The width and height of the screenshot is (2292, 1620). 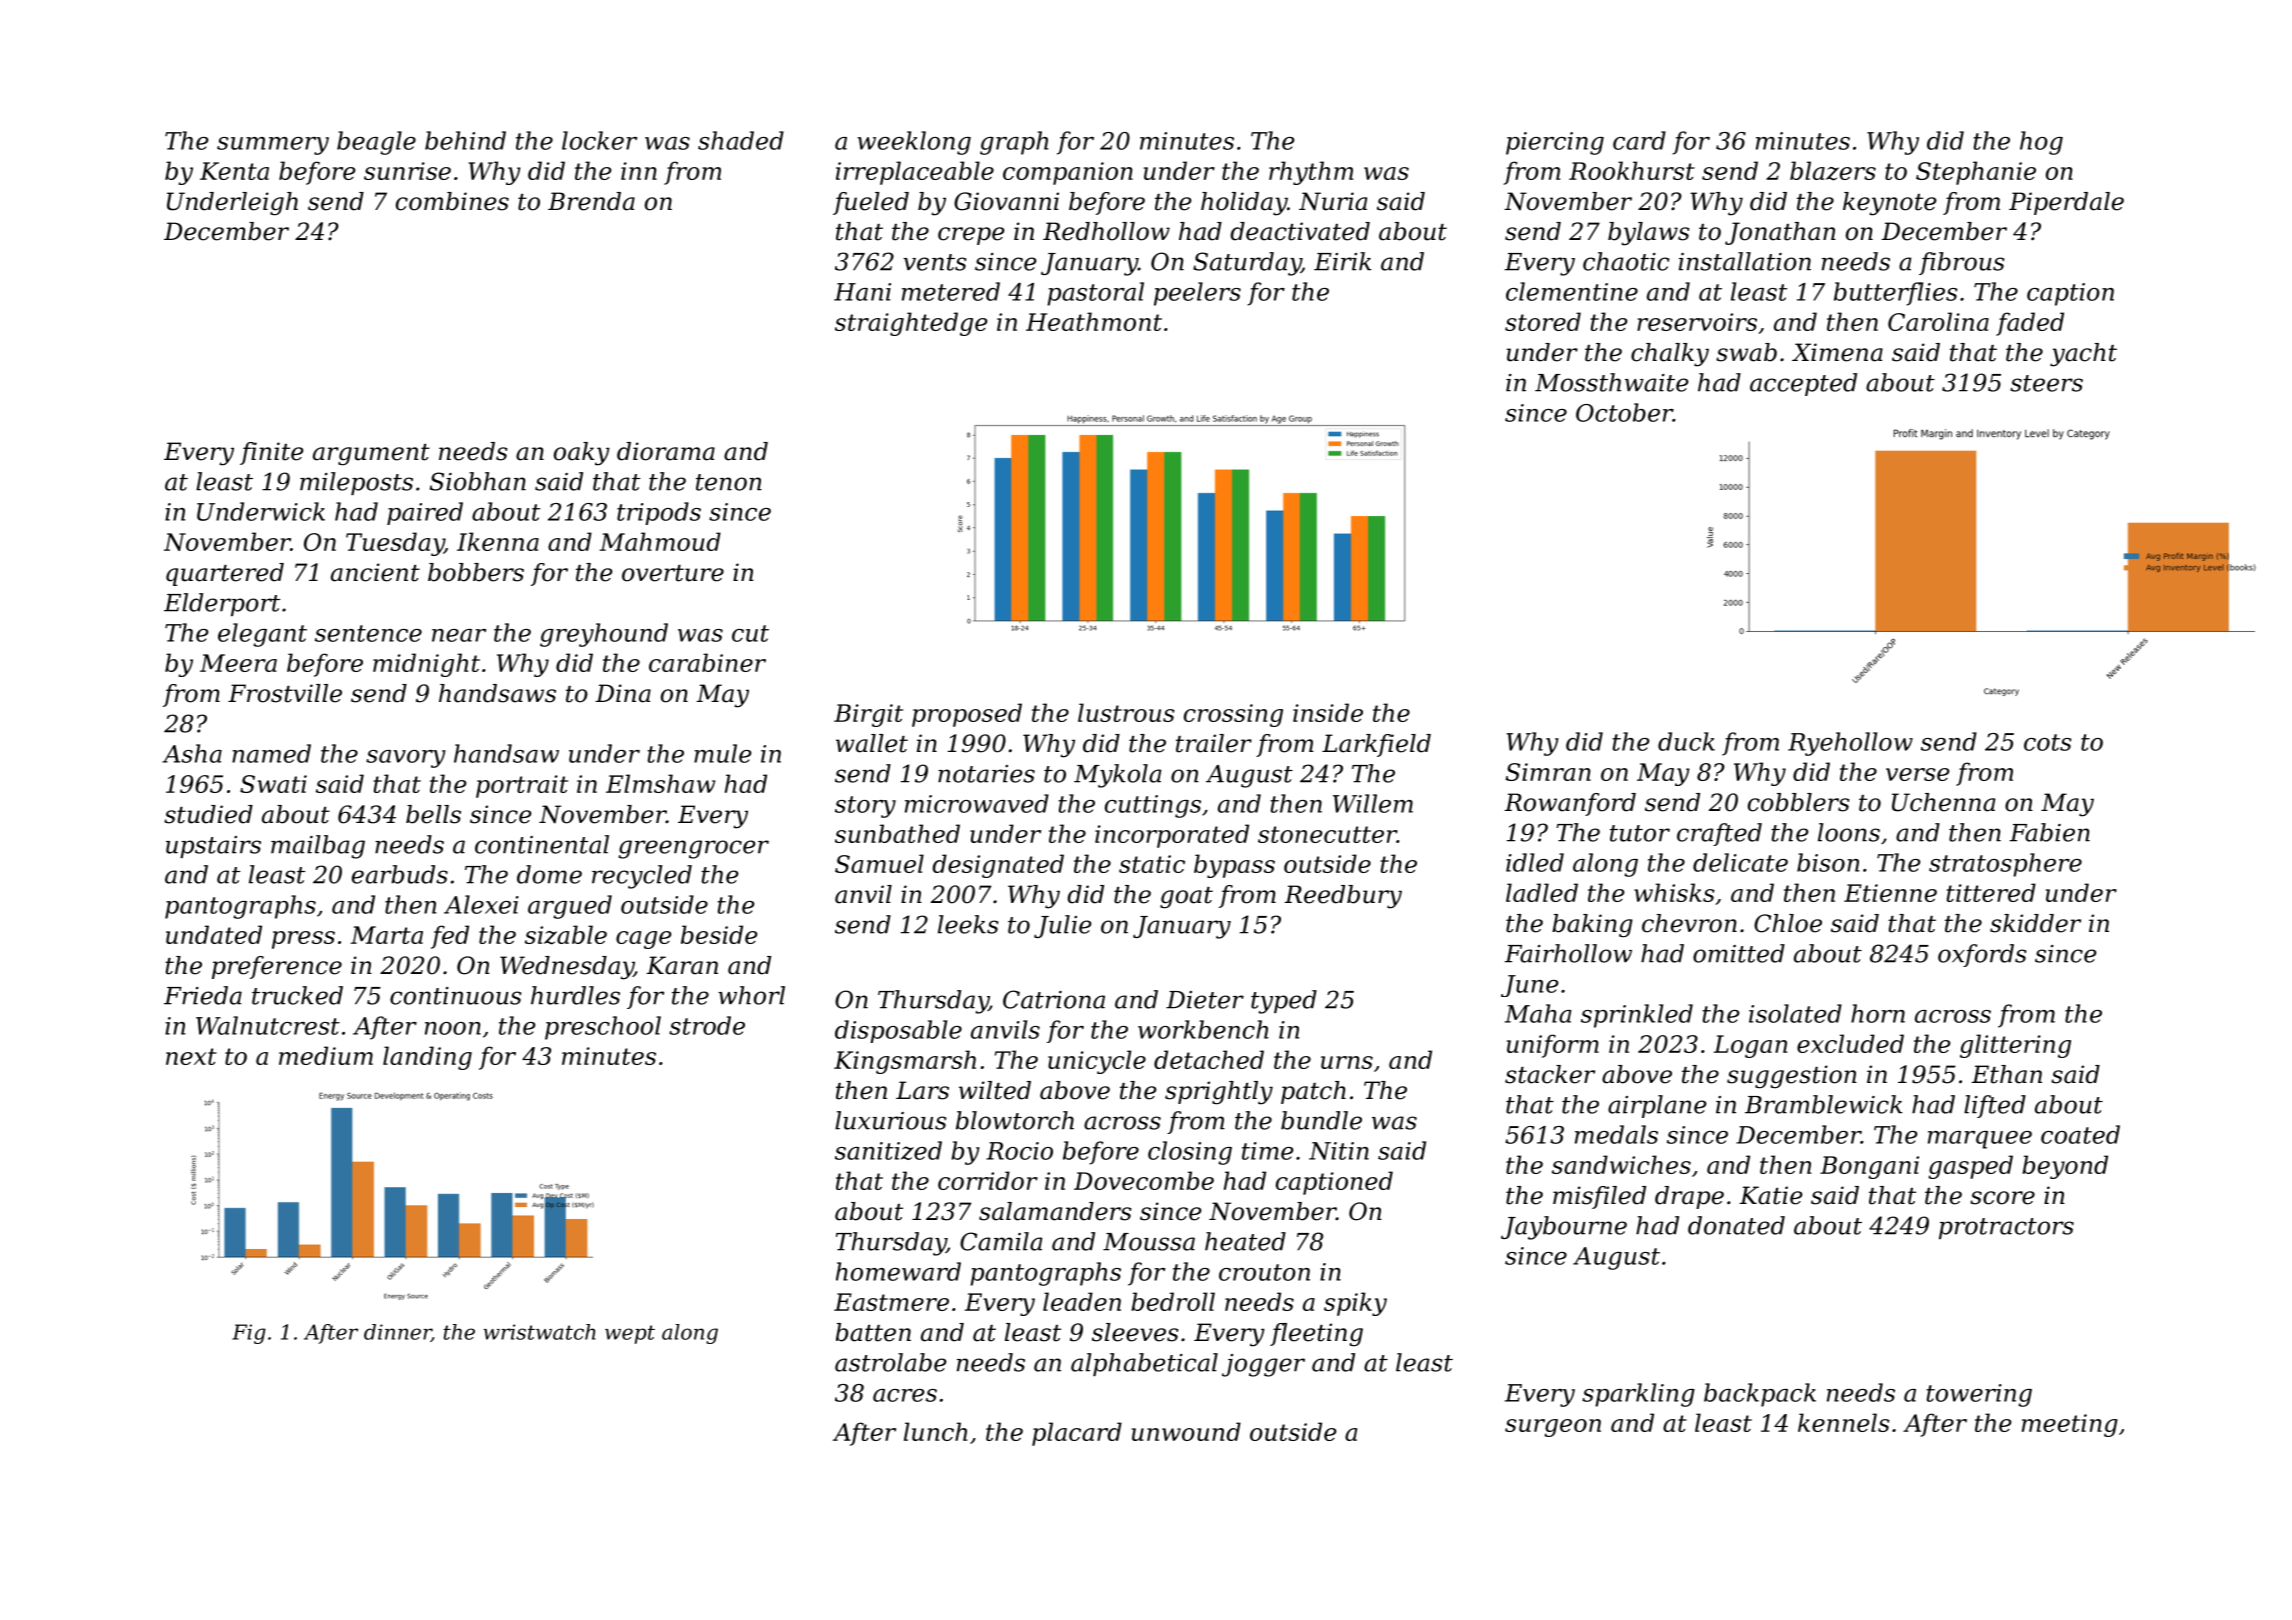 I want to click on hog, so click(x=2041, y=143).
